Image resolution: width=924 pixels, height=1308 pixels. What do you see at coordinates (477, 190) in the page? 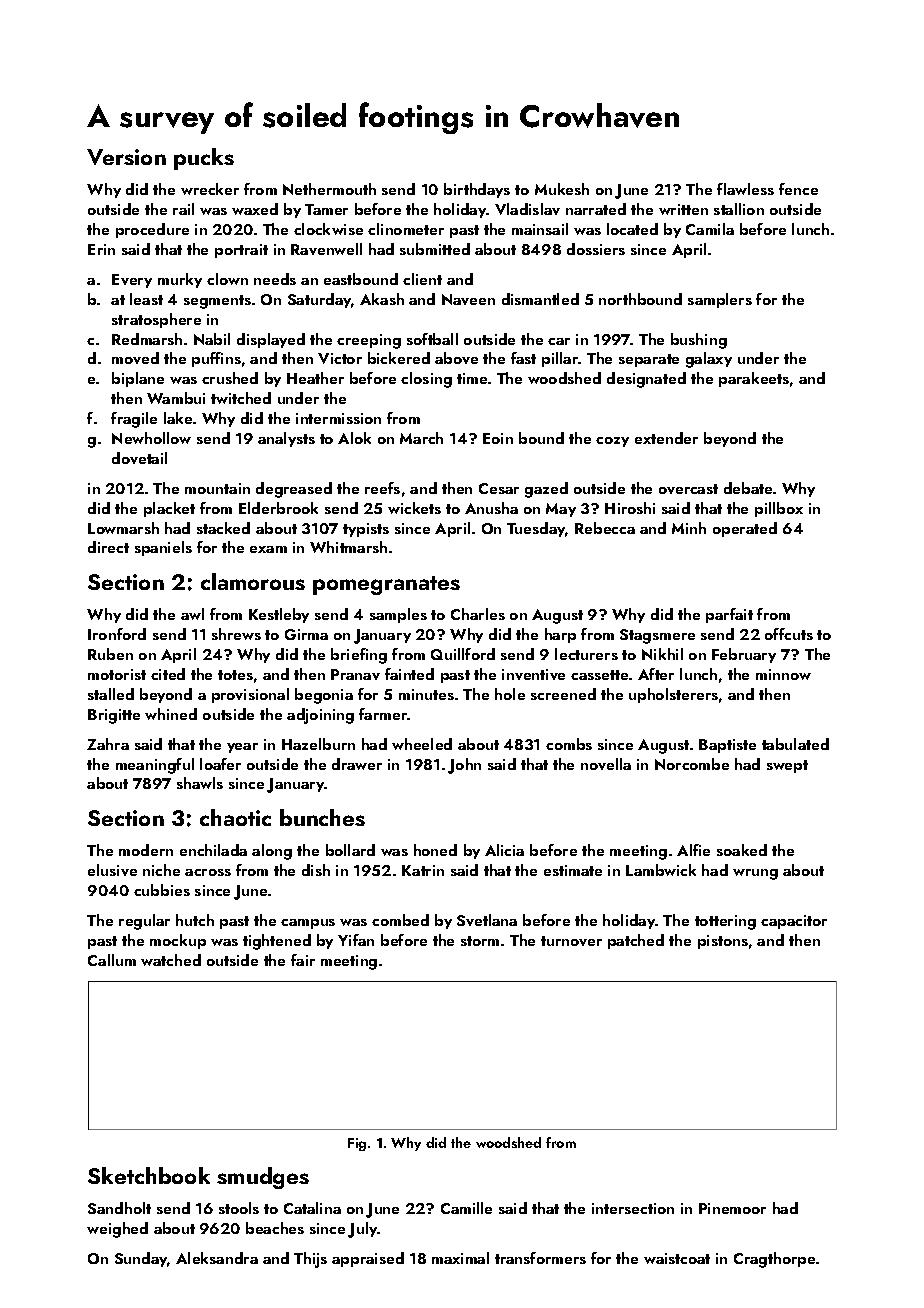
I see `birthdays` at bounding box center [477, 190].
